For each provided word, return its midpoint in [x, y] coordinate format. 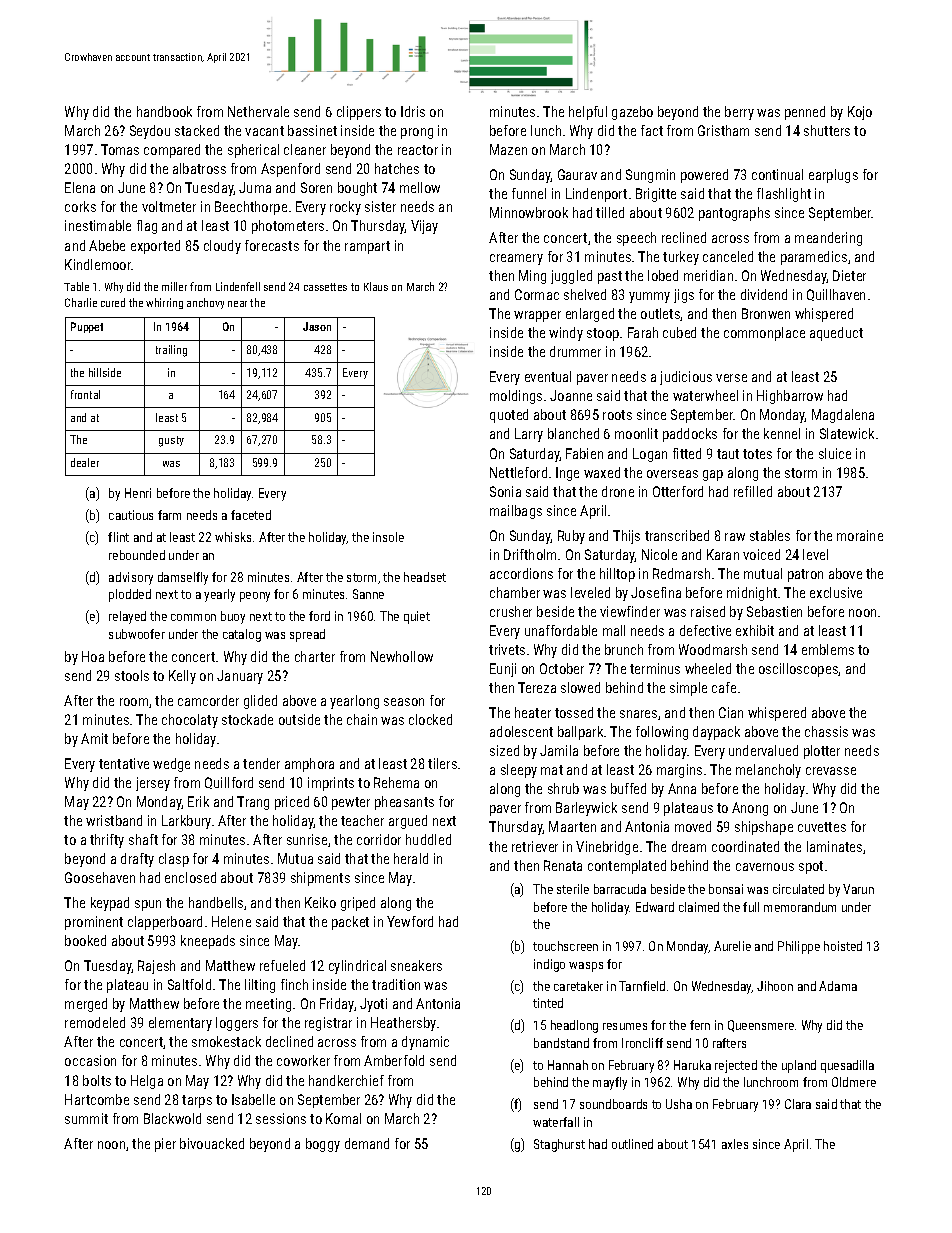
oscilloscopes [799, 670]
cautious [131, 515]
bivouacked [212, 1143]
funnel [529, 193]
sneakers [416, 965]
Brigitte [656, 195]
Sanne [368, 594]
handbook [164, 111]
